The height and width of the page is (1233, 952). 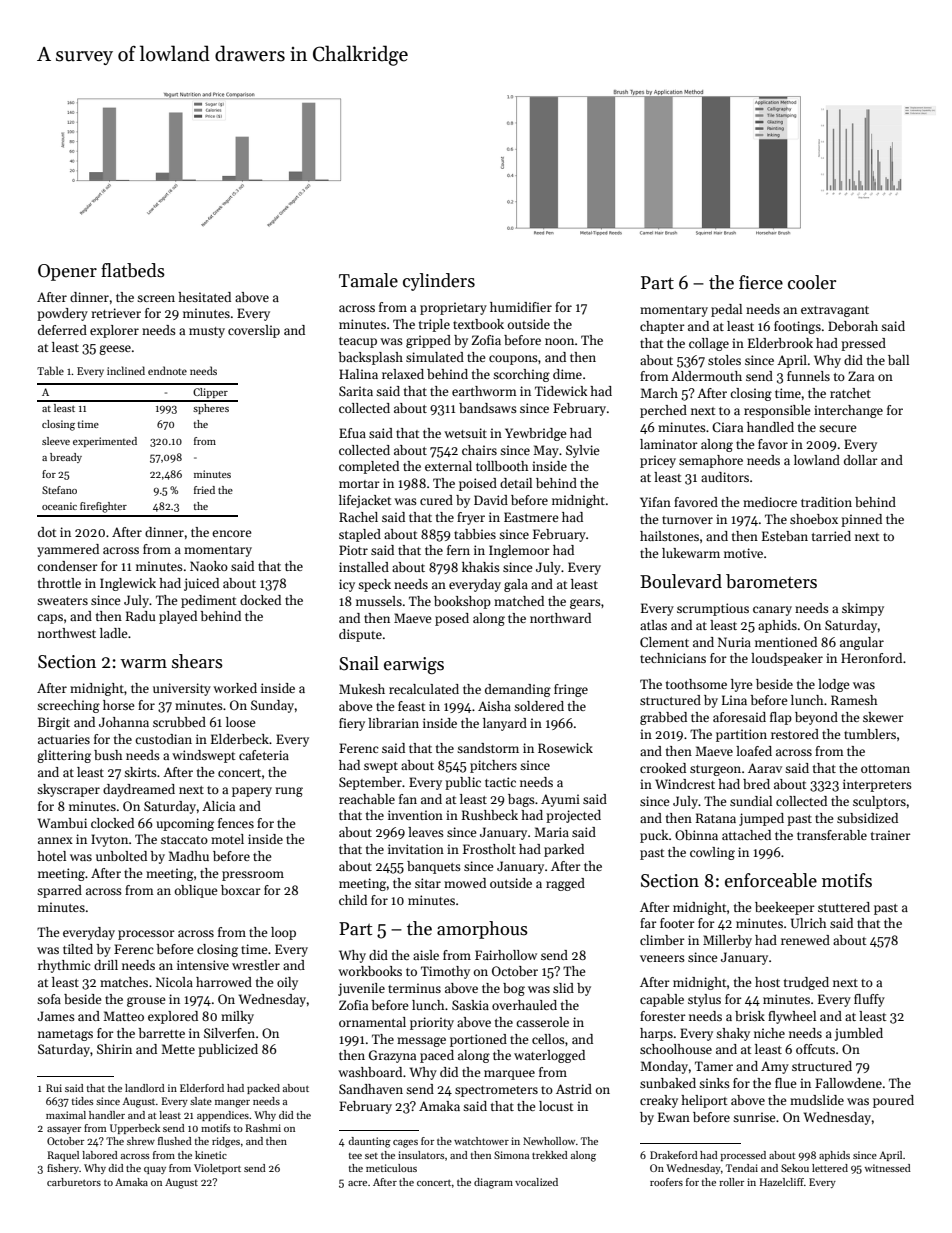 What do you see at coordinates (370, 971) in the page?
I see `workbooks` at bounding box center [370, 971].
